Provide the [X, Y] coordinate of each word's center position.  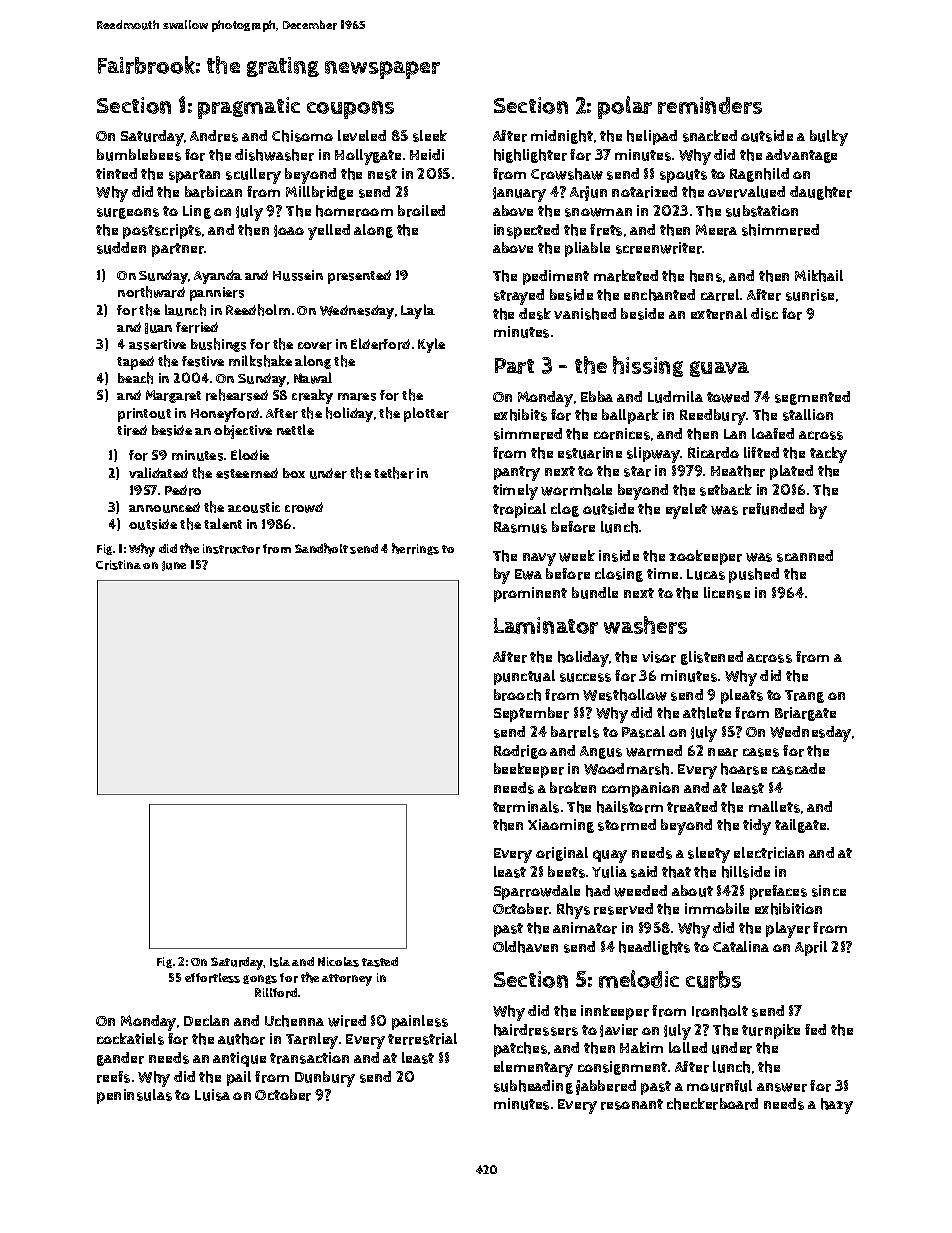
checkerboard [712, 1104]
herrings [415, 549]
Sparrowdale [537, 892]
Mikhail [819, 276]
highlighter [530, 156]
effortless [212, 978]
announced [164, 507]
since [829, 891]
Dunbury [325, 1079]
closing [619, 575]
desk [535, 314]
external [719, 314]
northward [151, 292]
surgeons [128, 213]
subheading [533, 1087]
